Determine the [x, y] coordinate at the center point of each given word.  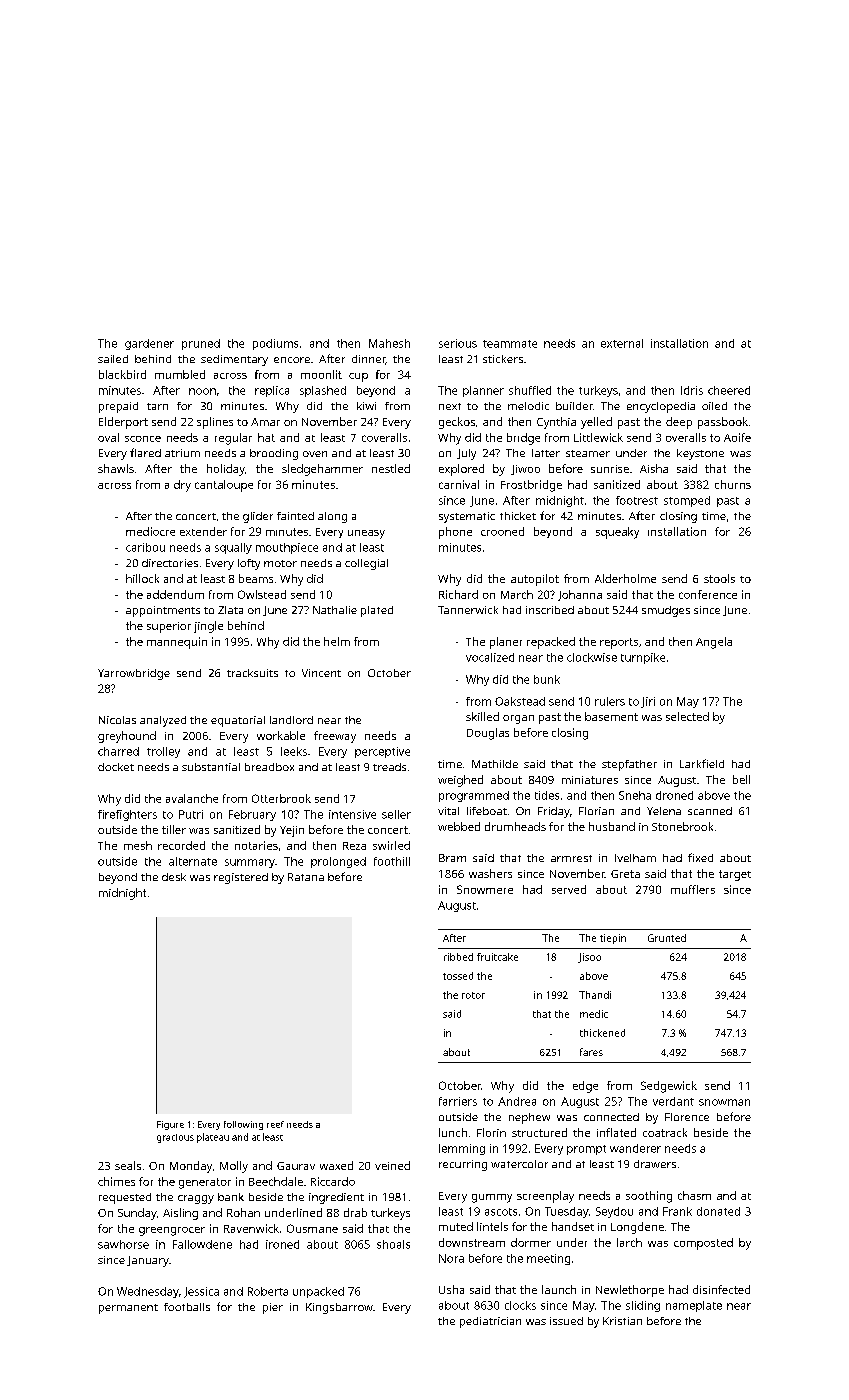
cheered [729, 390]
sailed [113, 359]
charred [118, 751]
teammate [510, 344]
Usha [451, 1289]
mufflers [693, 889]
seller [396, 814]
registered [241, 878]
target [735, 875]
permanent [128, 1309]
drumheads [515, 826]
